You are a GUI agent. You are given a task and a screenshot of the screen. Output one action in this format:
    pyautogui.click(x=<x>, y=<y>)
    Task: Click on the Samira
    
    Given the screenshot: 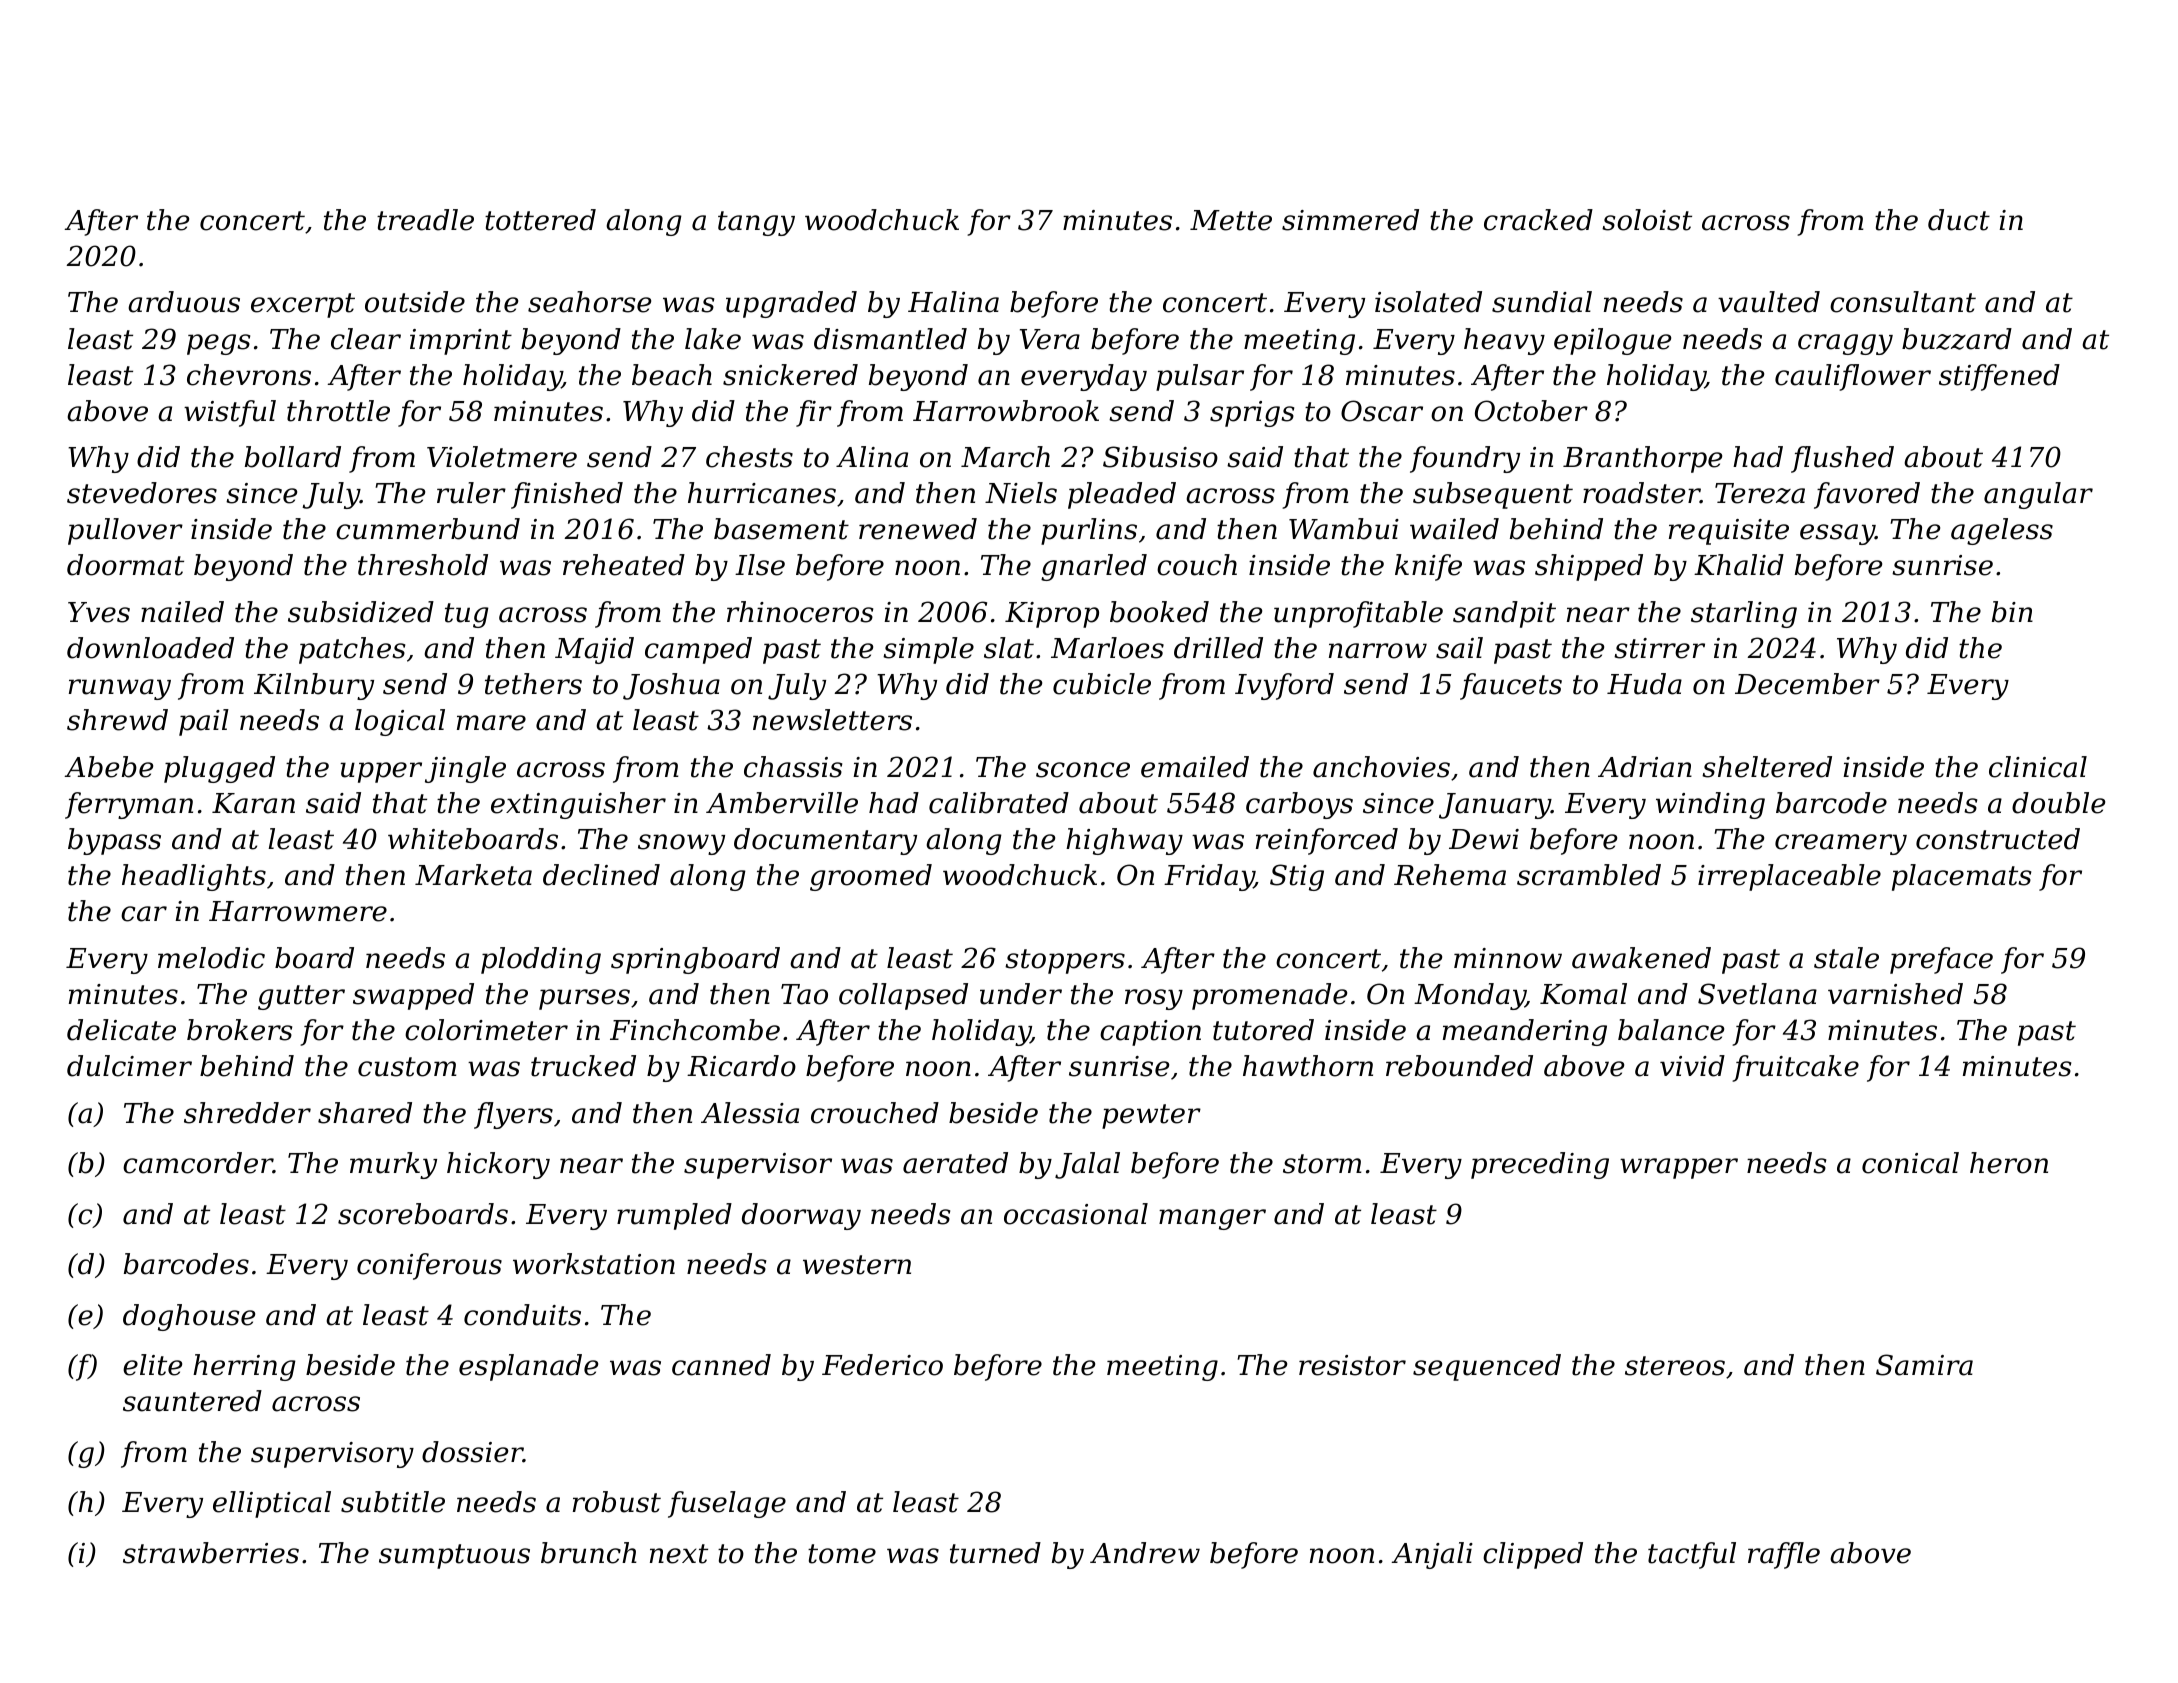 What is the action you would take?
    pyautogui.click(x=1924, y=1365)
